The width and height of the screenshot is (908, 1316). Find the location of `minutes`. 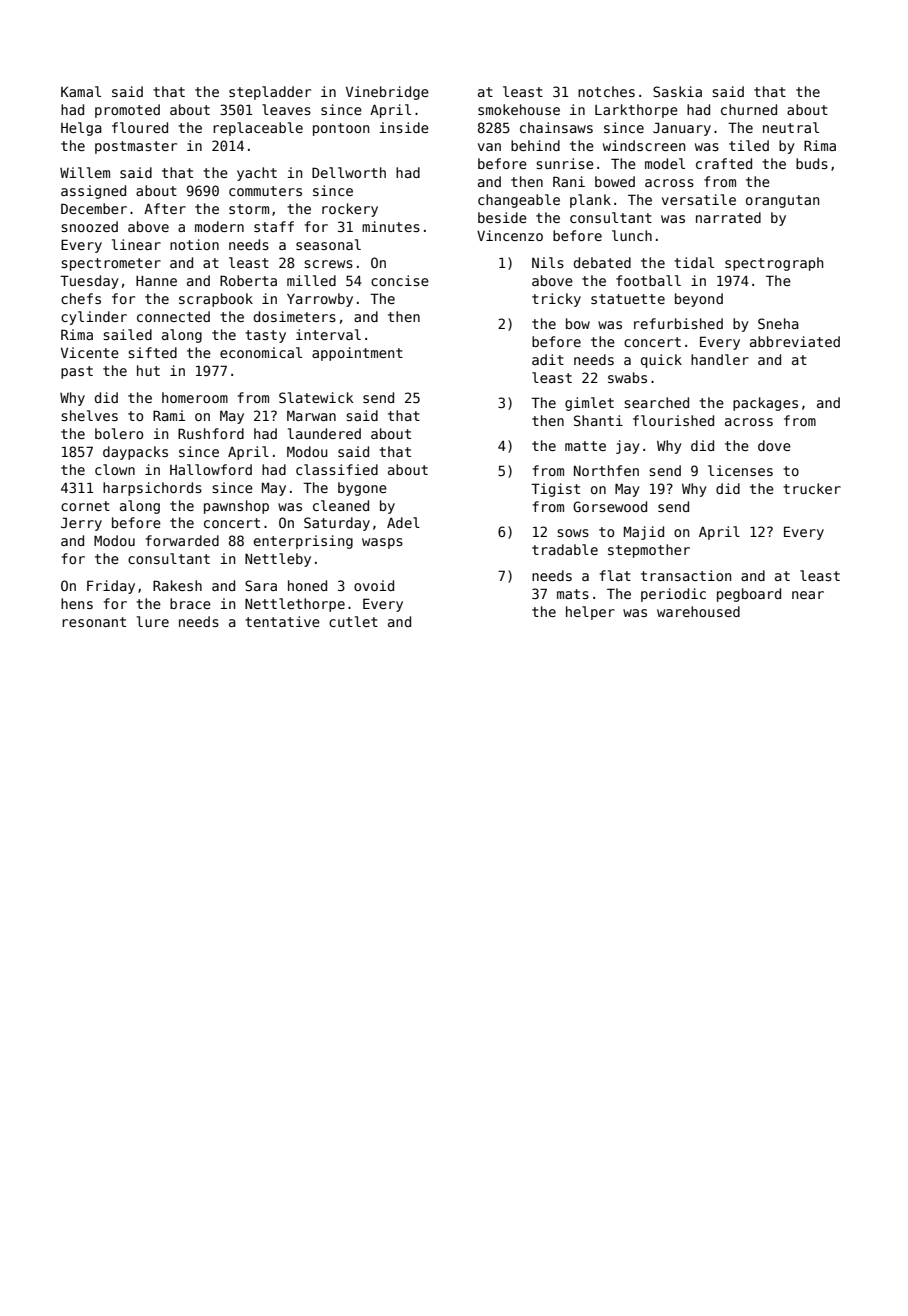

minutes is located at coordinates (391, 226).
